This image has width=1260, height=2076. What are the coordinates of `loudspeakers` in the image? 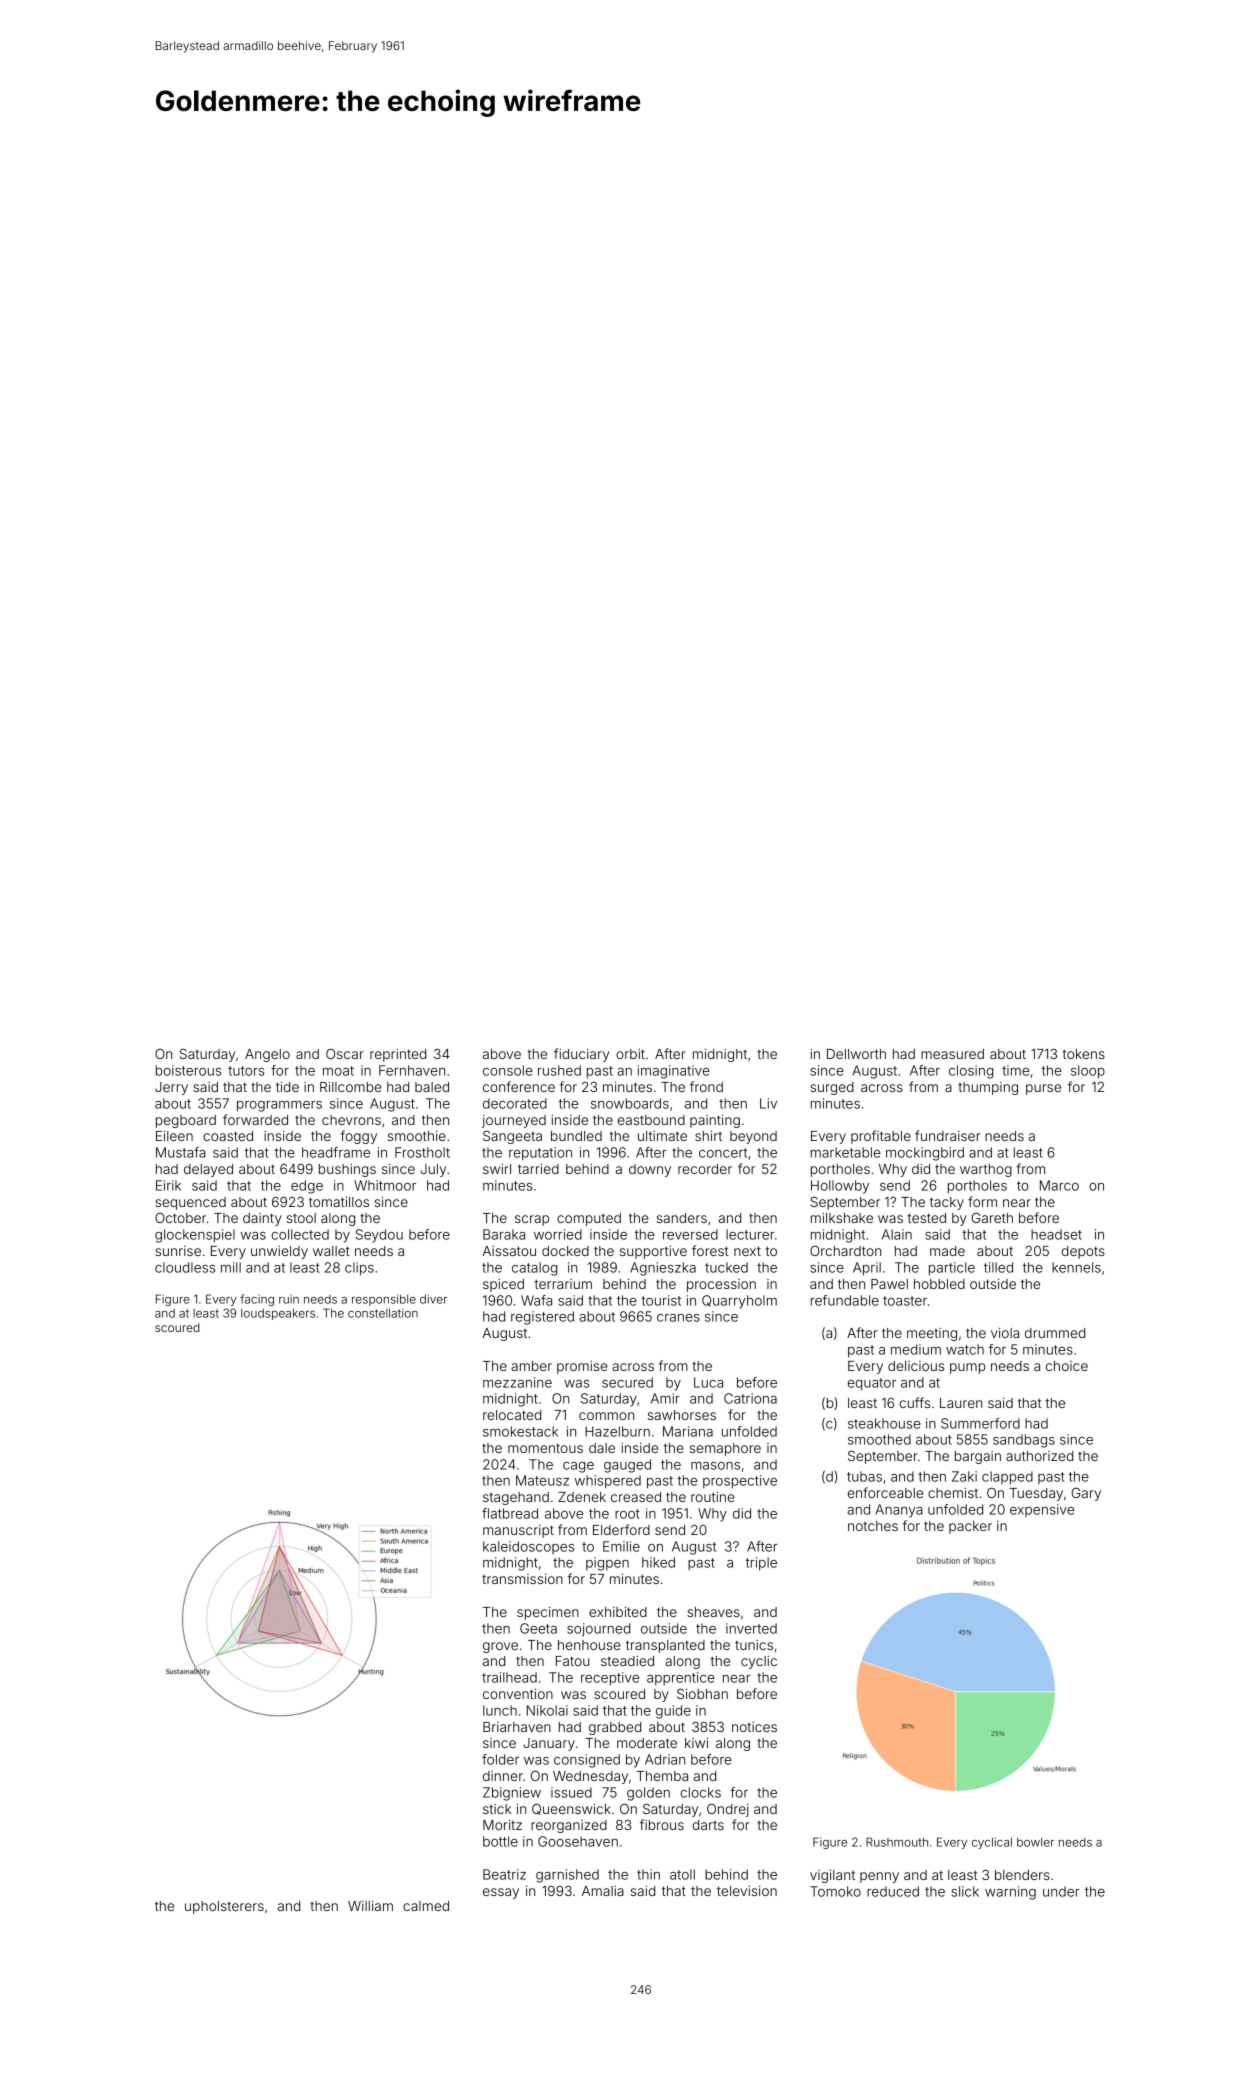 It's located at (278, 1314).
